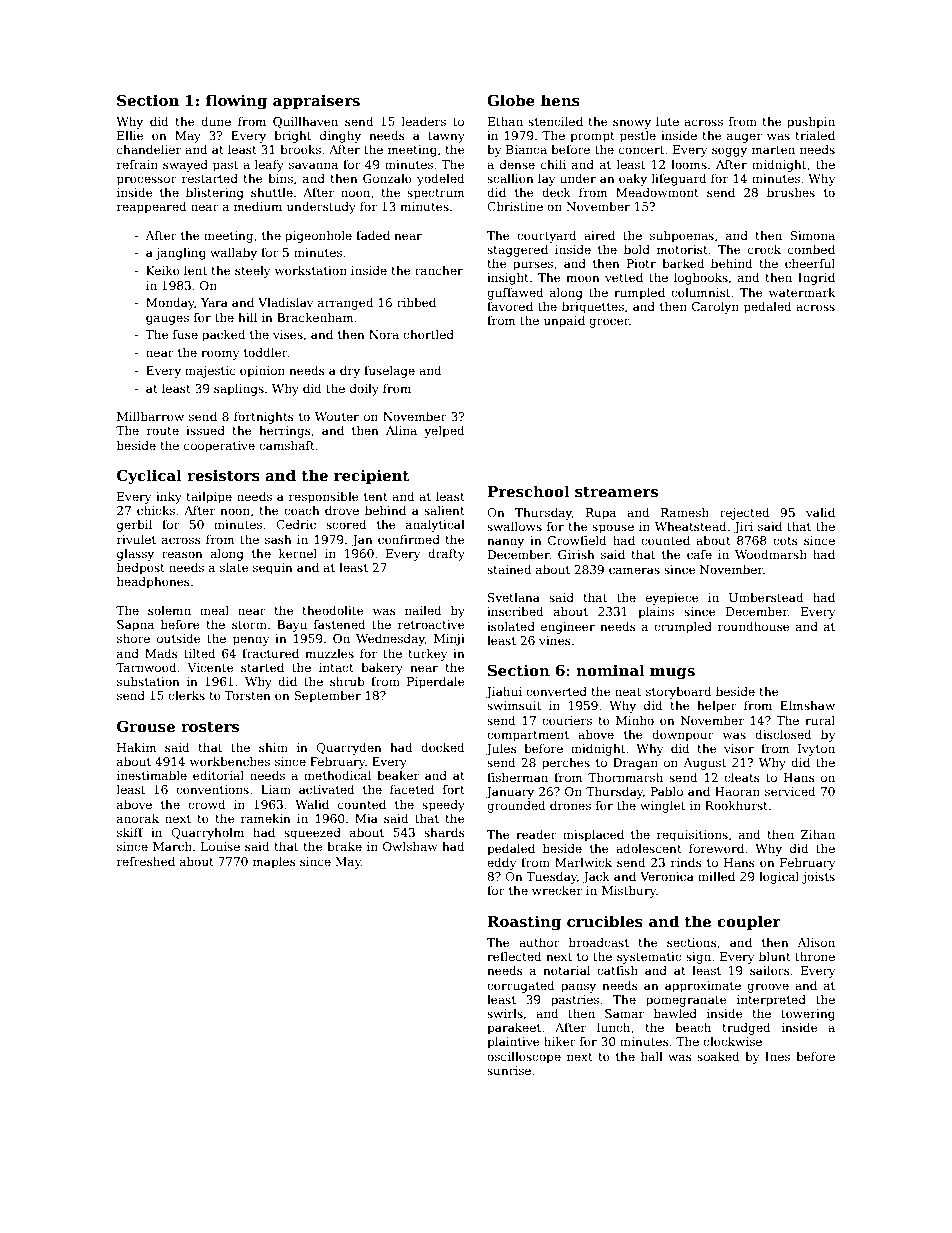 Image resolution: width=952 pixels, height=1233 pixels. I want to click on hiker, so click(560, 1041).
